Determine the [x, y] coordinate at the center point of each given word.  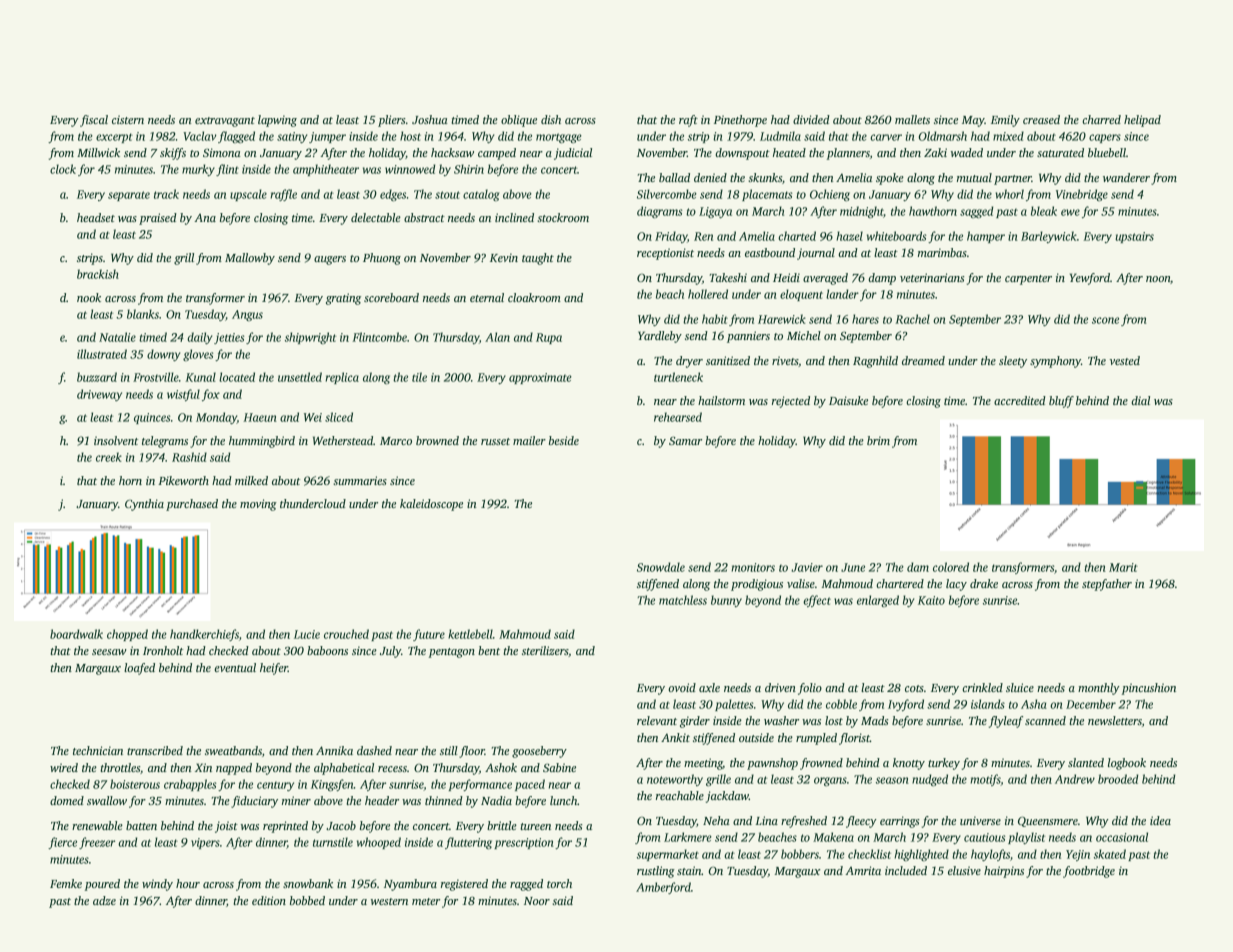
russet [495, 441]
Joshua [430, 119]
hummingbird [262, 442]
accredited [1020, 400]
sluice [1020, 687]
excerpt [114, 138]
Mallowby [250, 259]
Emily [1005, 121]
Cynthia [144, 505]
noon [1158, 279]
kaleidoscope [431, 505]
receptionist [665, 254]
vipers [205, 843]
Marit [1123, 567]
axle [709, 687]
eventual [235, 667]
